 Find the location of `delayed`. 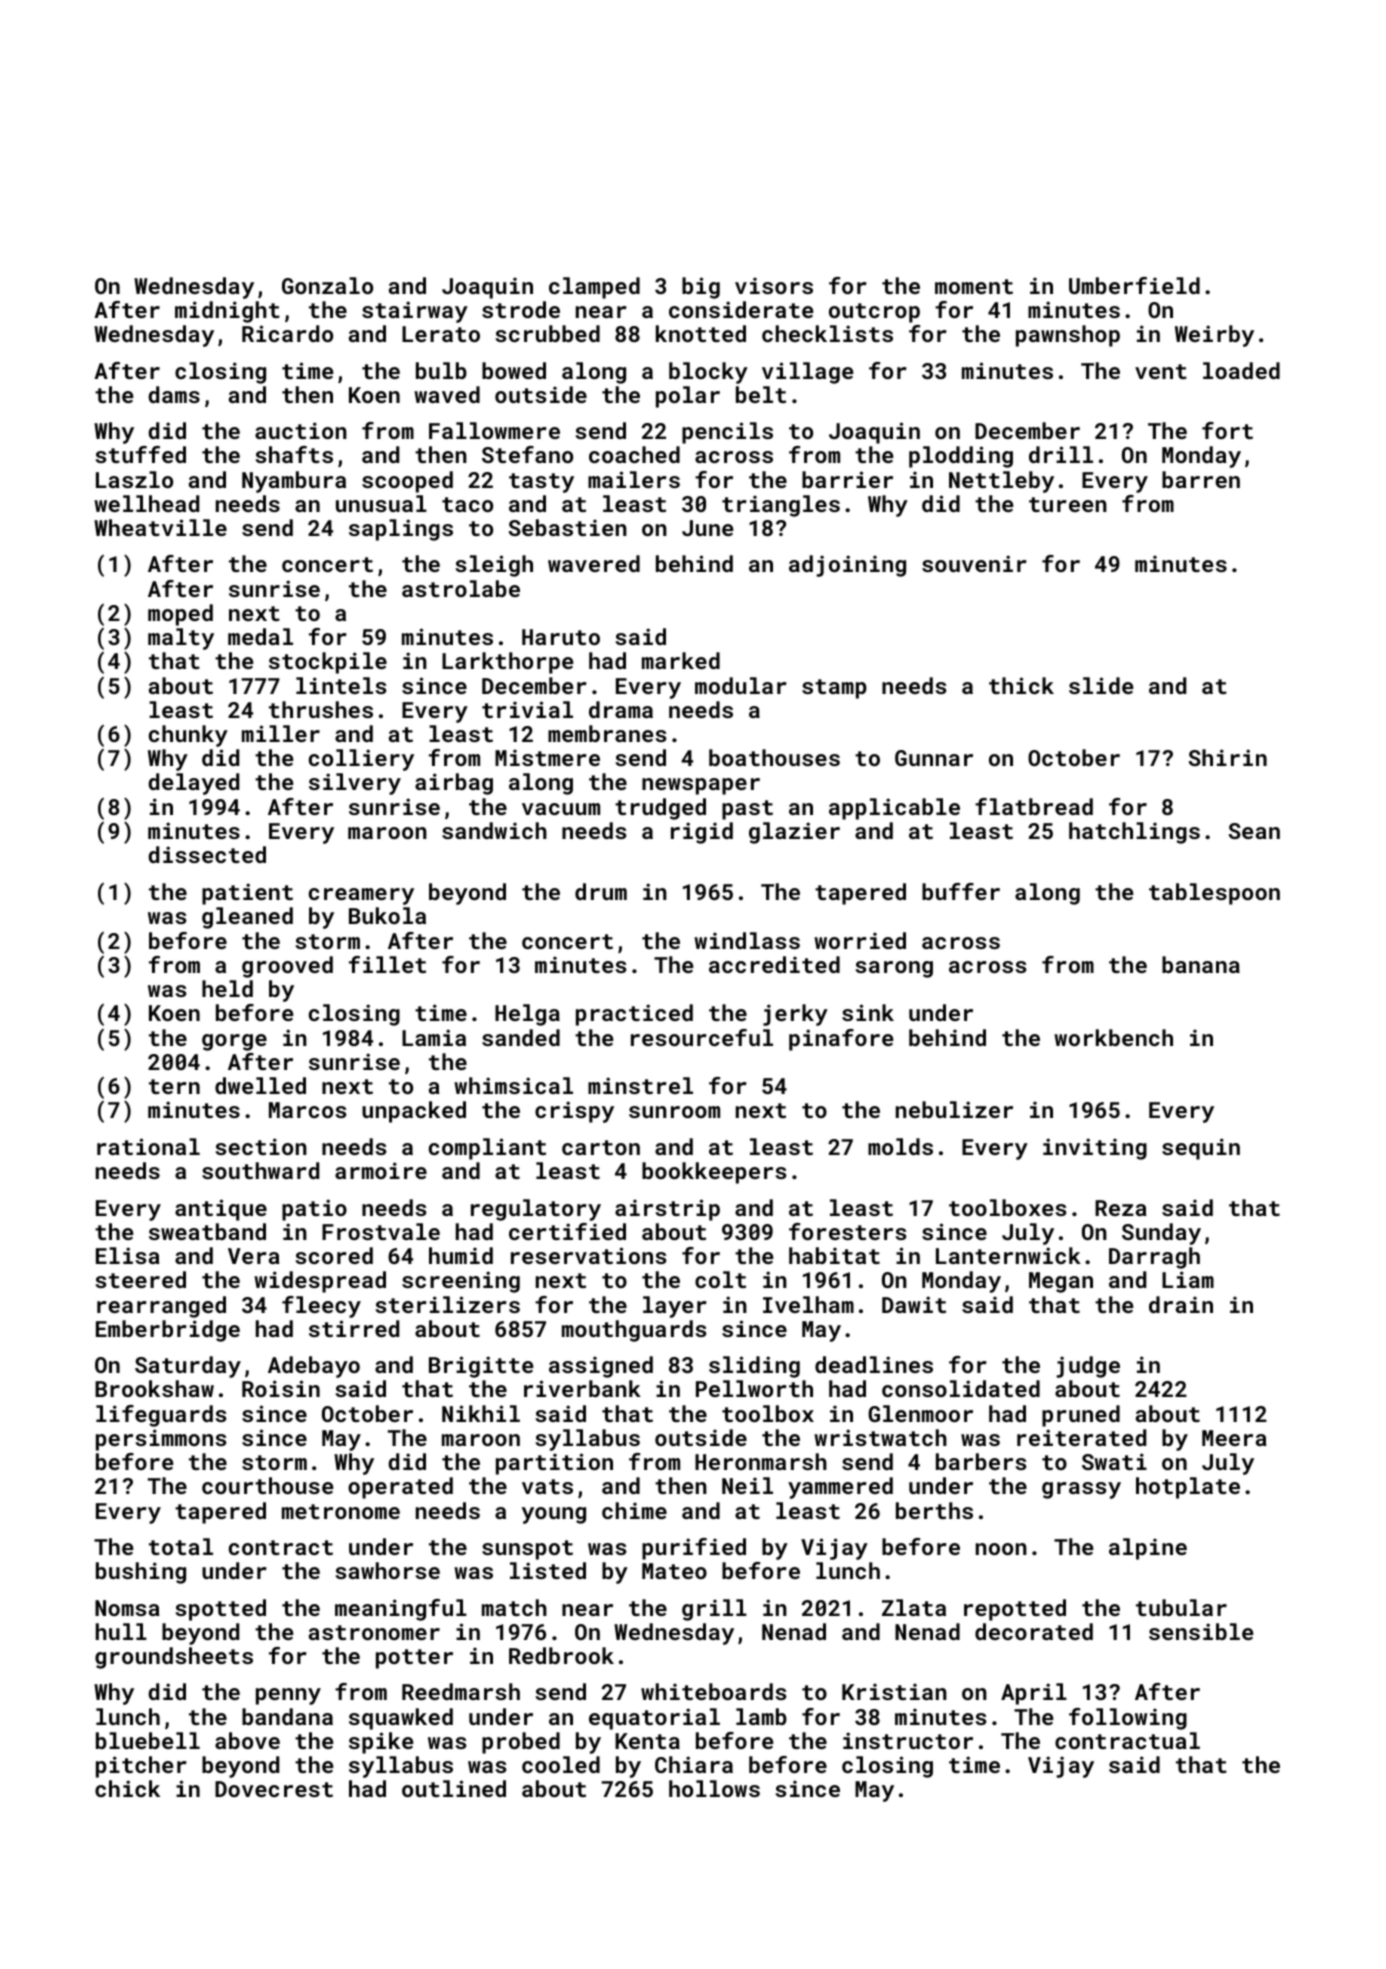

delayed is located at coordinates (193, 784).
